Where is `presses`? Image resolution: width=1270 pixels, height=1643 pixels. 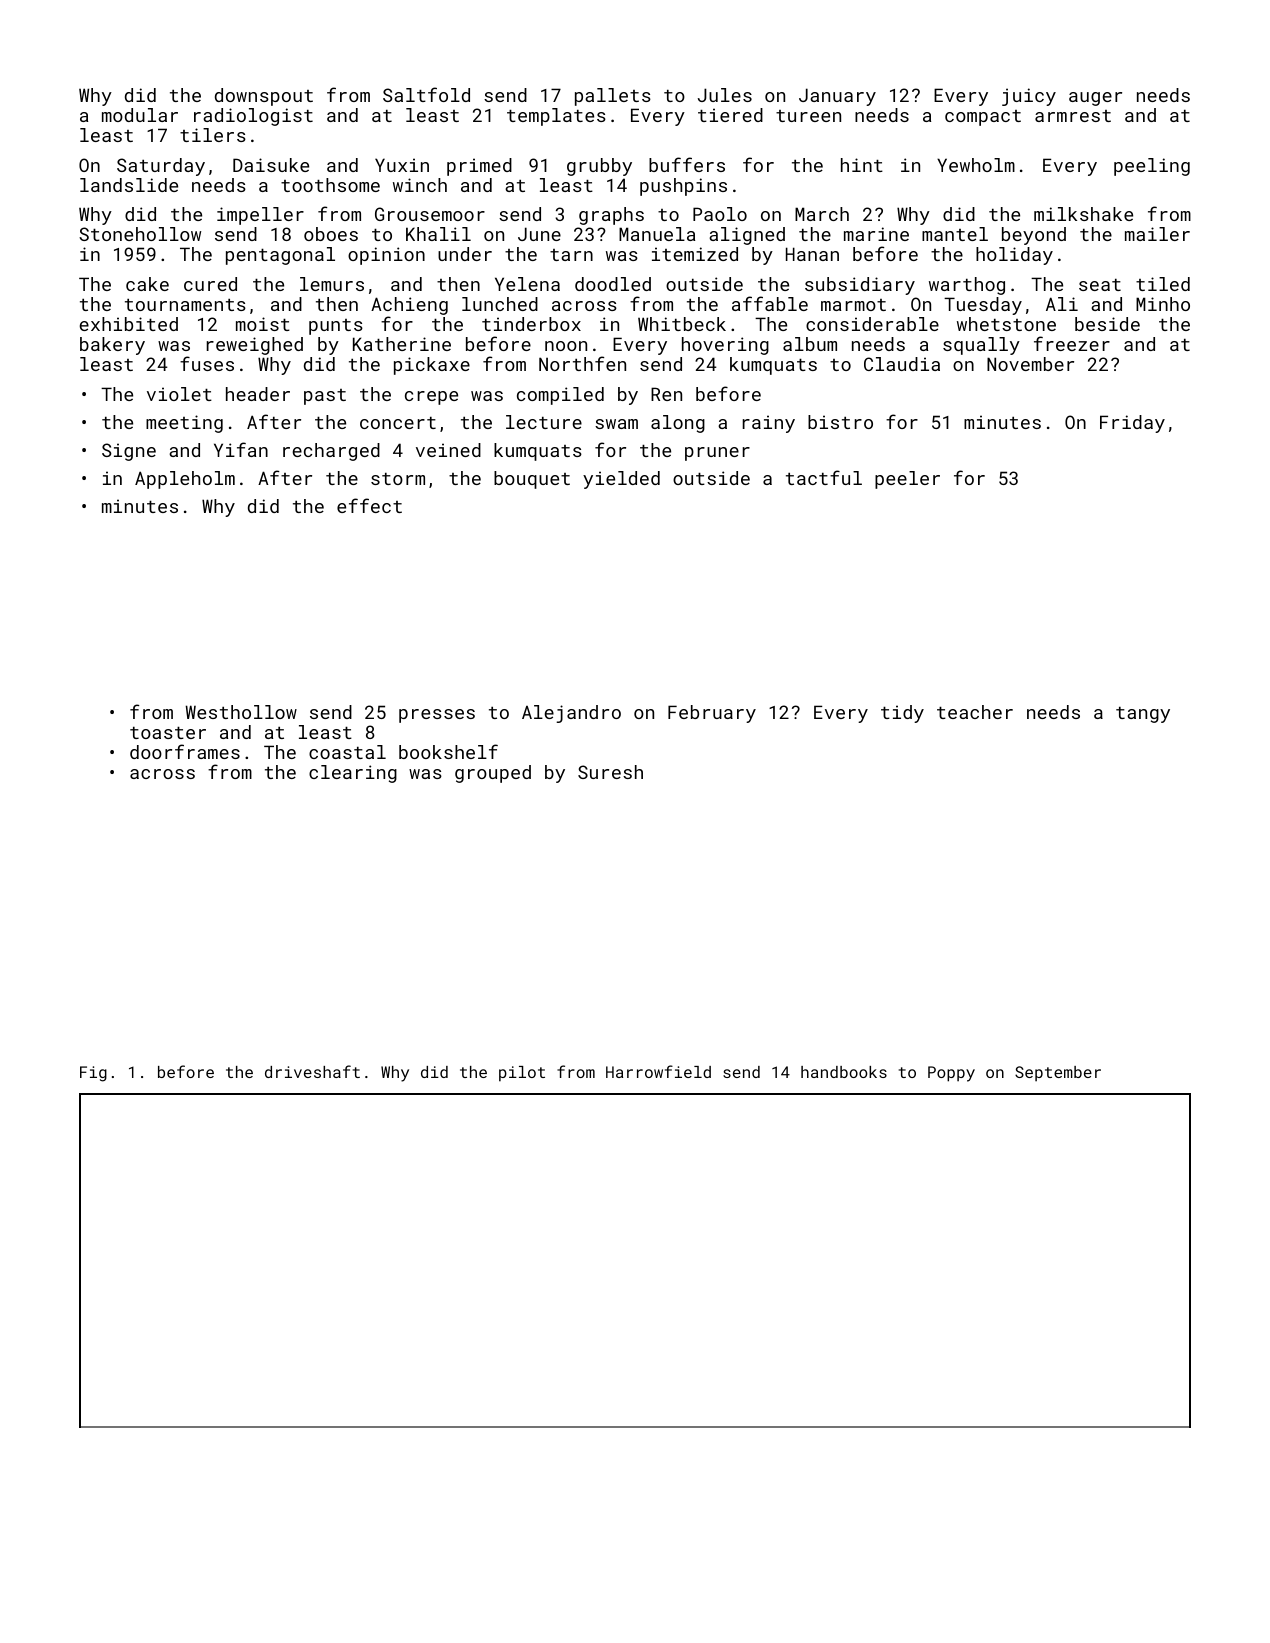
presses is located at coordinates (437, 716).
